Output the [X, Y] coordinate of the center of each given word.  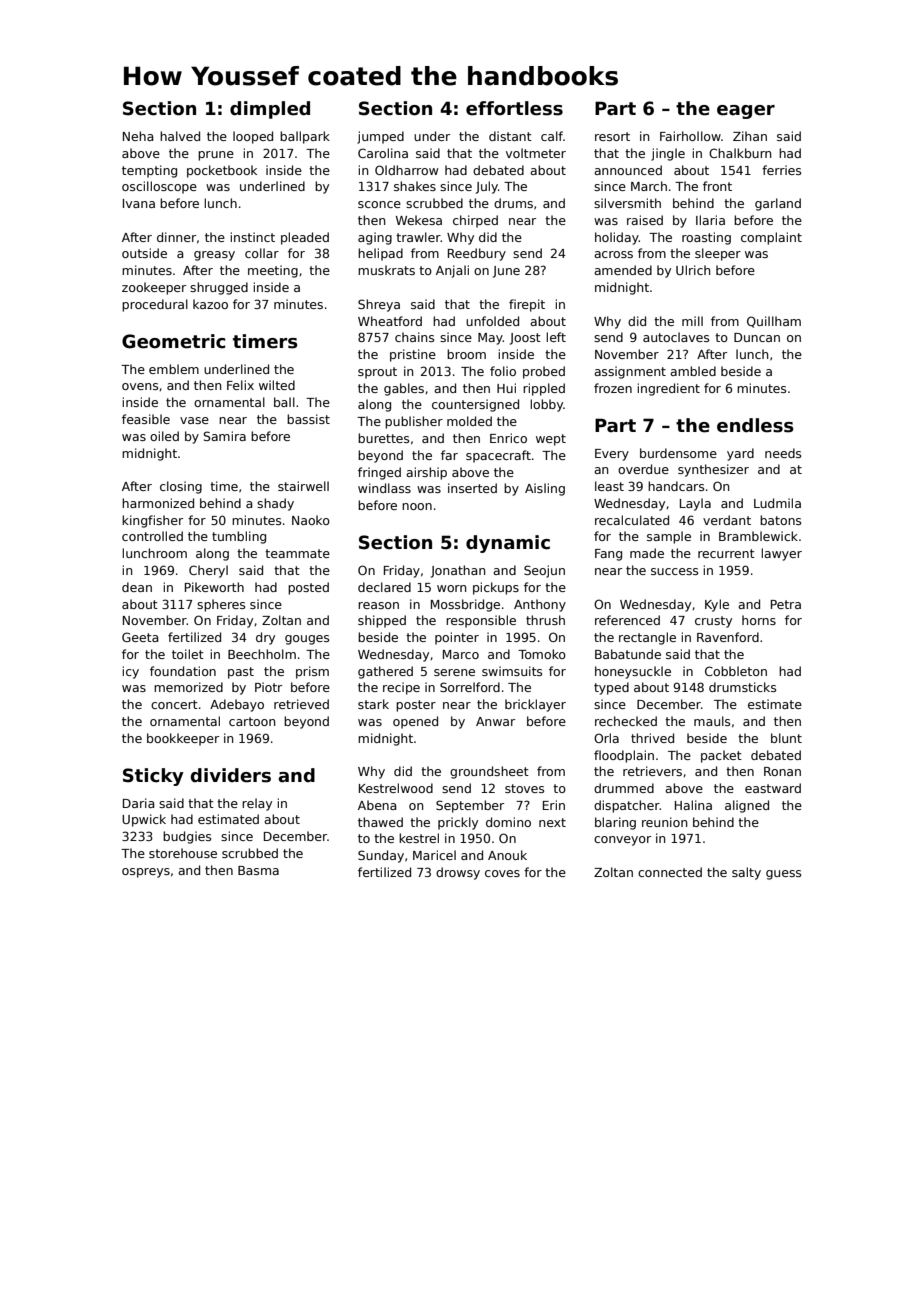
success [674, 571]
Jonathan [458, 571]
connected [670, 872]
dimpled [270, 110]
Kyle [717, 605]
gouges [307, 640]
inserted [472, 488]
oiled [164, 436]
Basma [258, 870]
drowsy [458, 873]
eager [746, 112]
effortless [514, 108]
